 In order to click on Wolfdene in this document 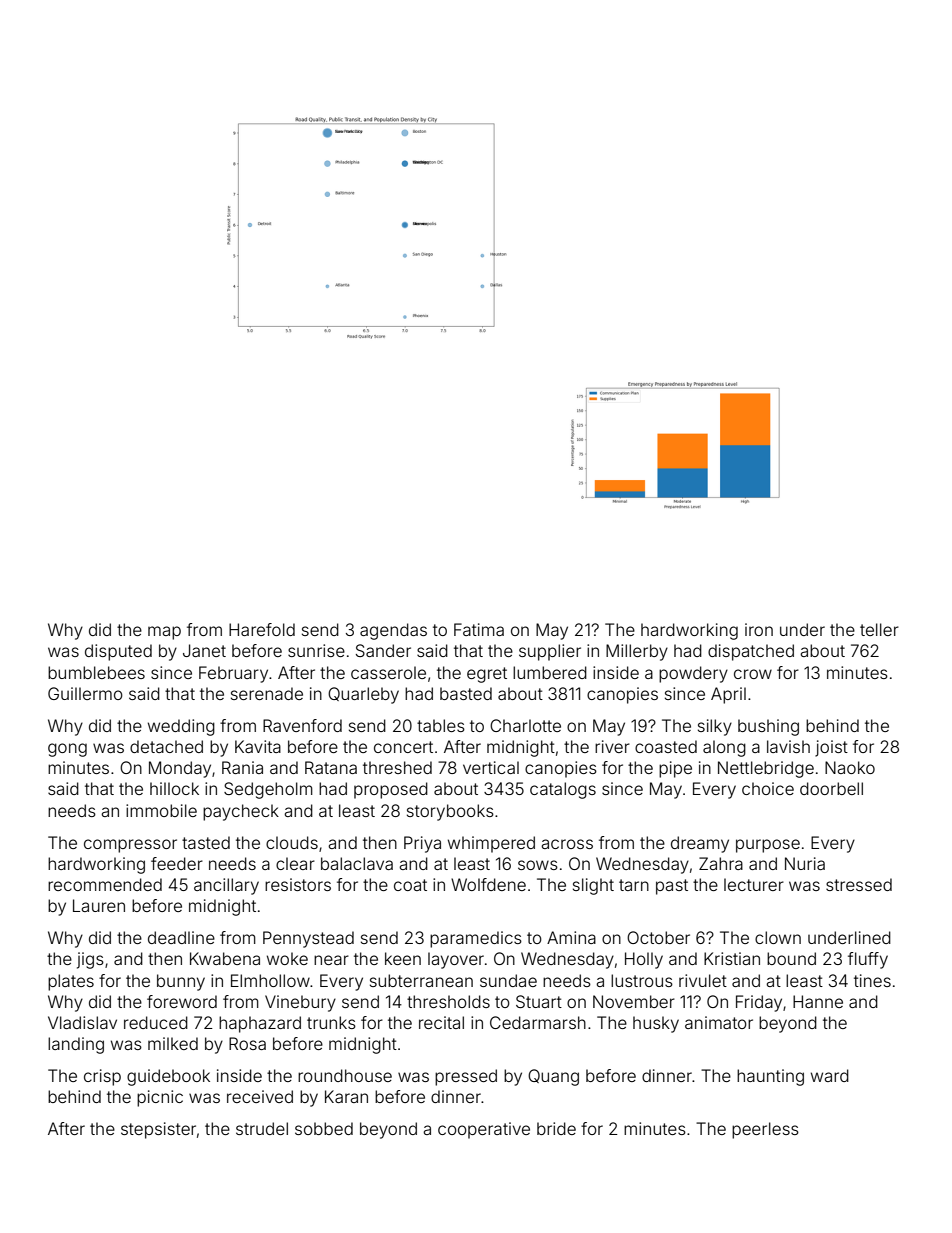, I will do `click(488, 884)`.
